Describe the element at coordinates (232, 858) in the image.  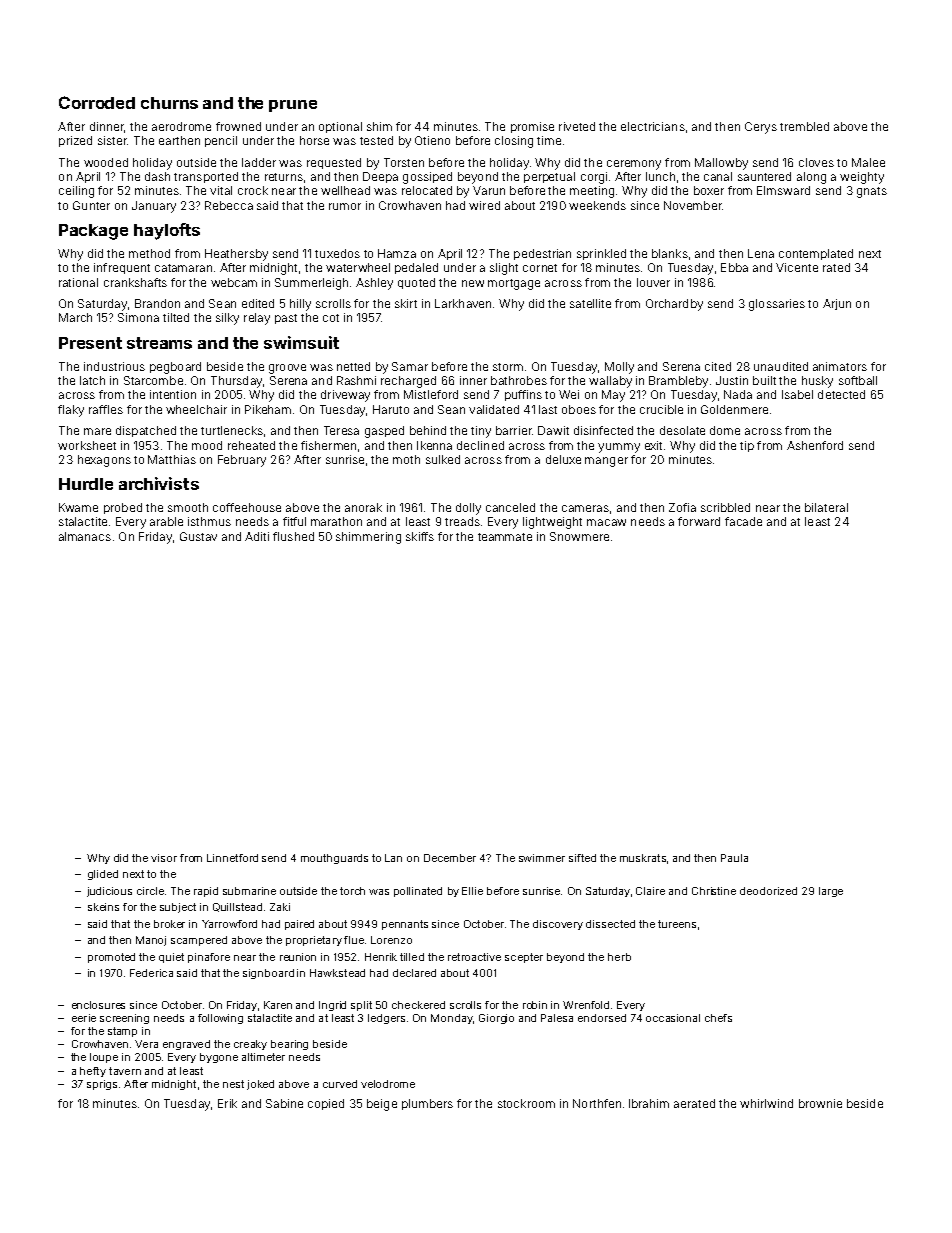
I see `Linnetford` at that location.
